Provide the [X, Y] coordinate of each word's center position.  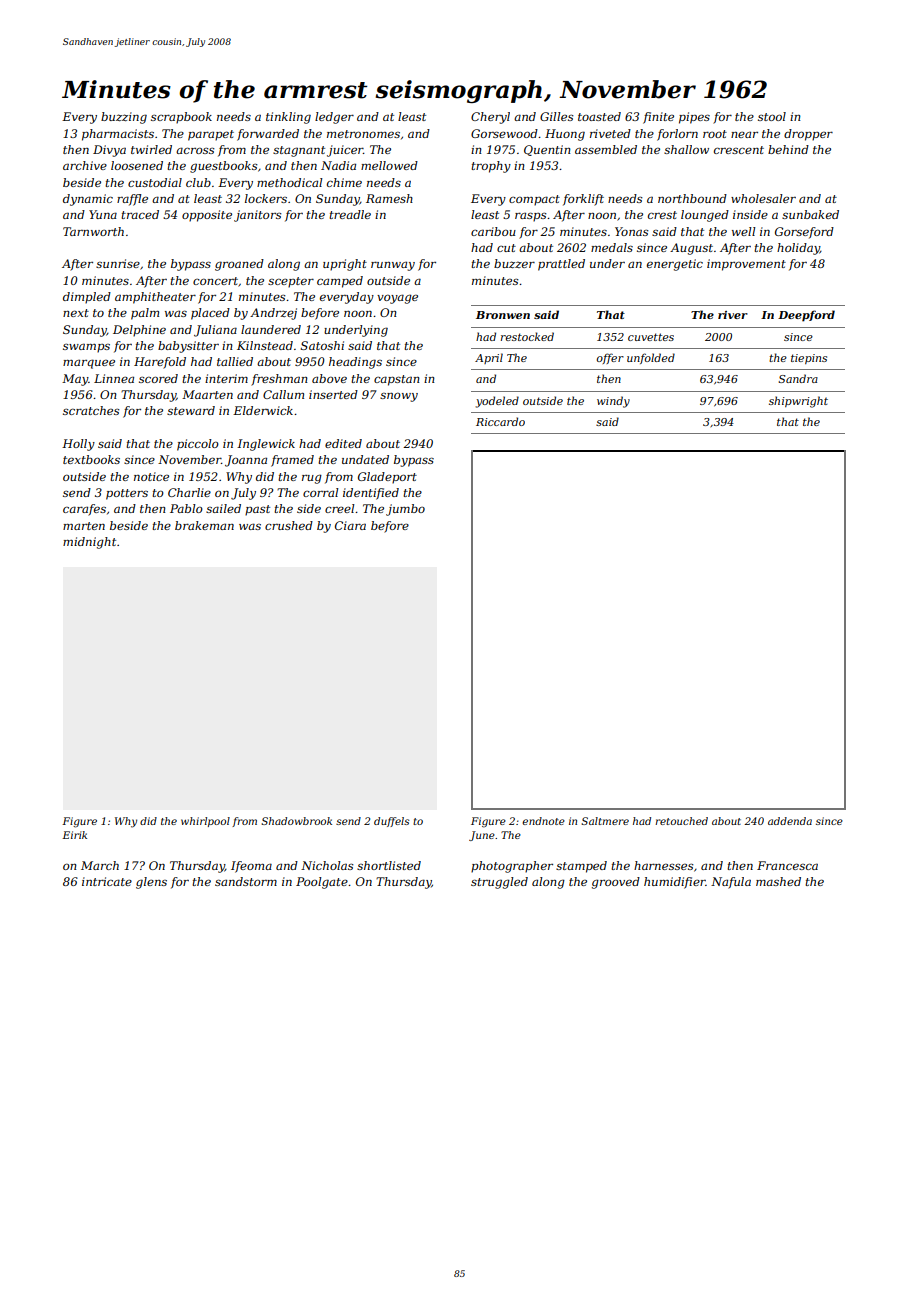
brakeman [204, 525]
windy [613, 402]
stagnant [299, 151]
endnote [543, 821]
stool [772, 116]
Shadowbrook [296, 821]
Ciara [350, 525]
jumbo [405, 510]
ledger [334, 118]
